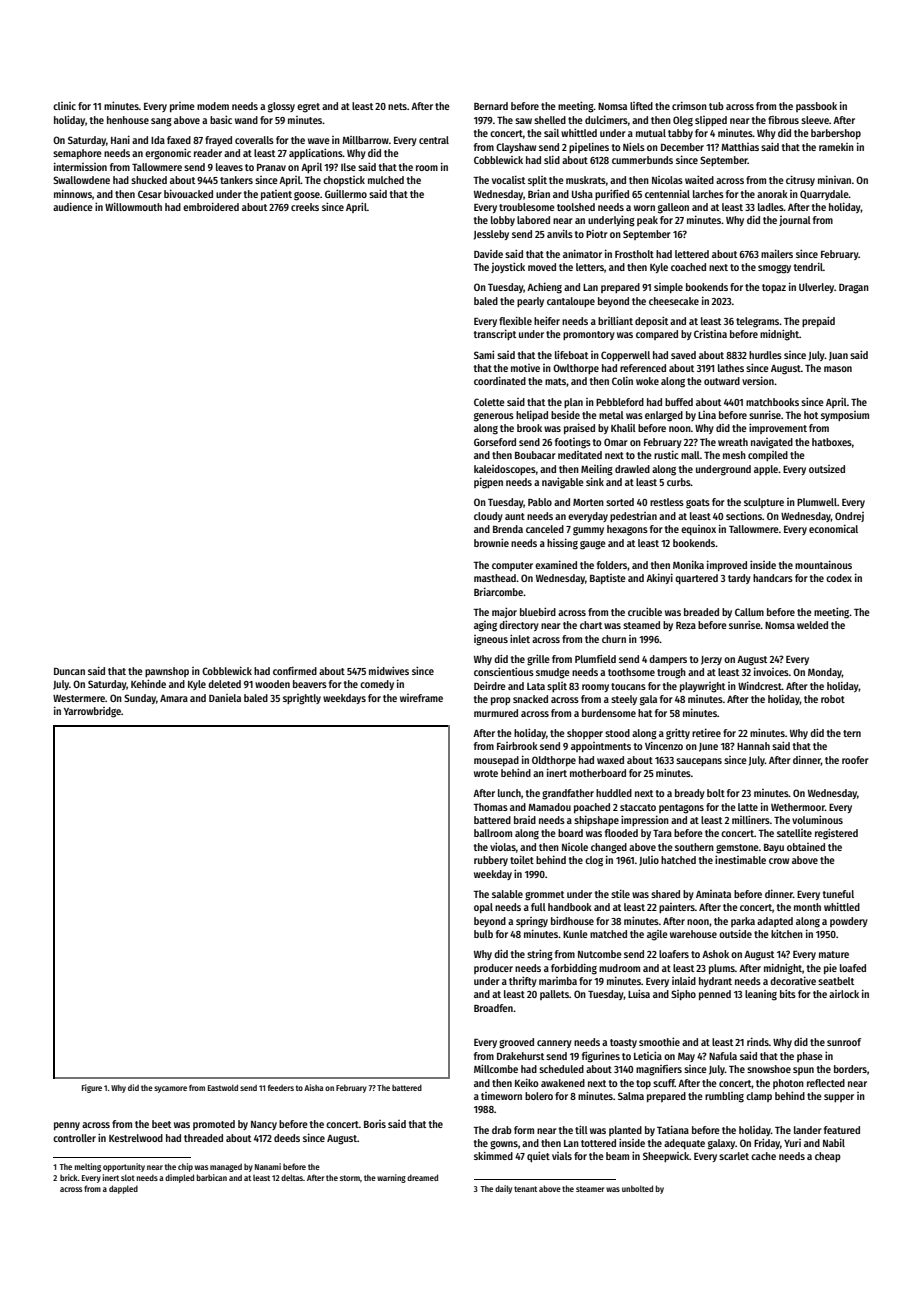 This screenshot has width=924, height=1308. What do you see at coordinates (845, 416) in the screenshot?
I see `symposium` at bounding box center [845, 416].
